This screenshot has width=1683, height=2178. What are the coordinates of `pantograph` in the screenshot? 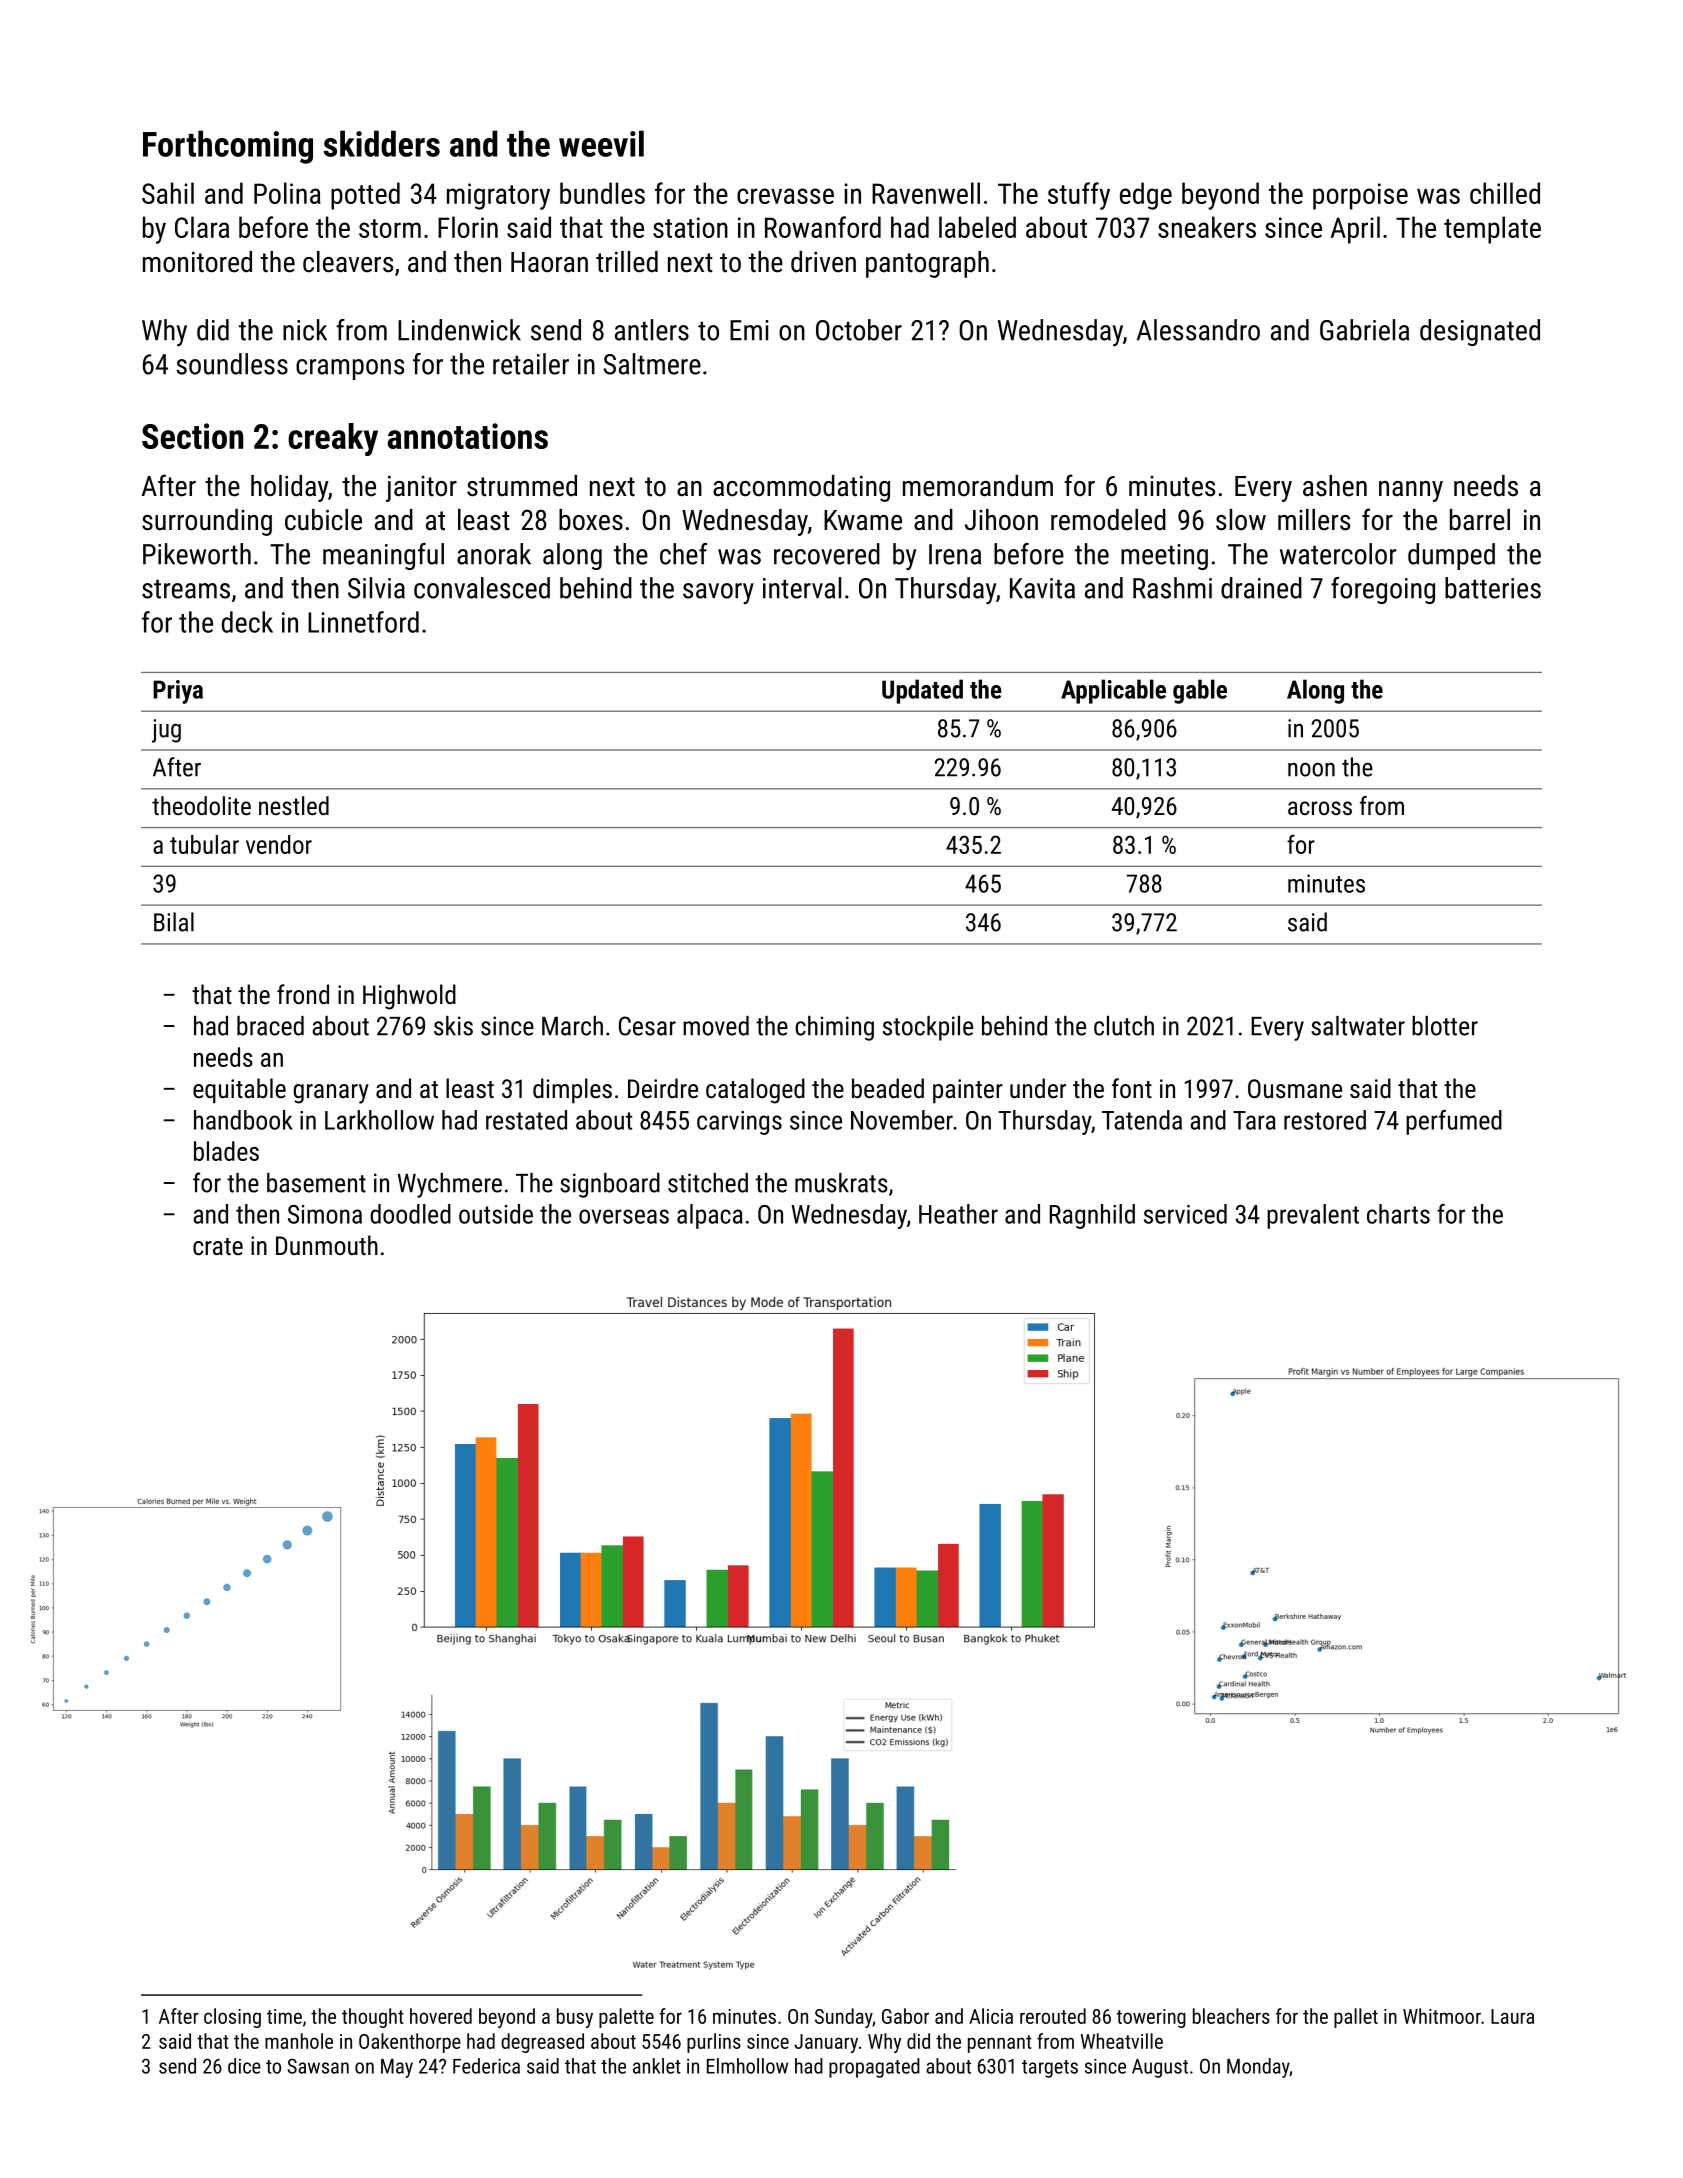 It's located at (927, 264).
